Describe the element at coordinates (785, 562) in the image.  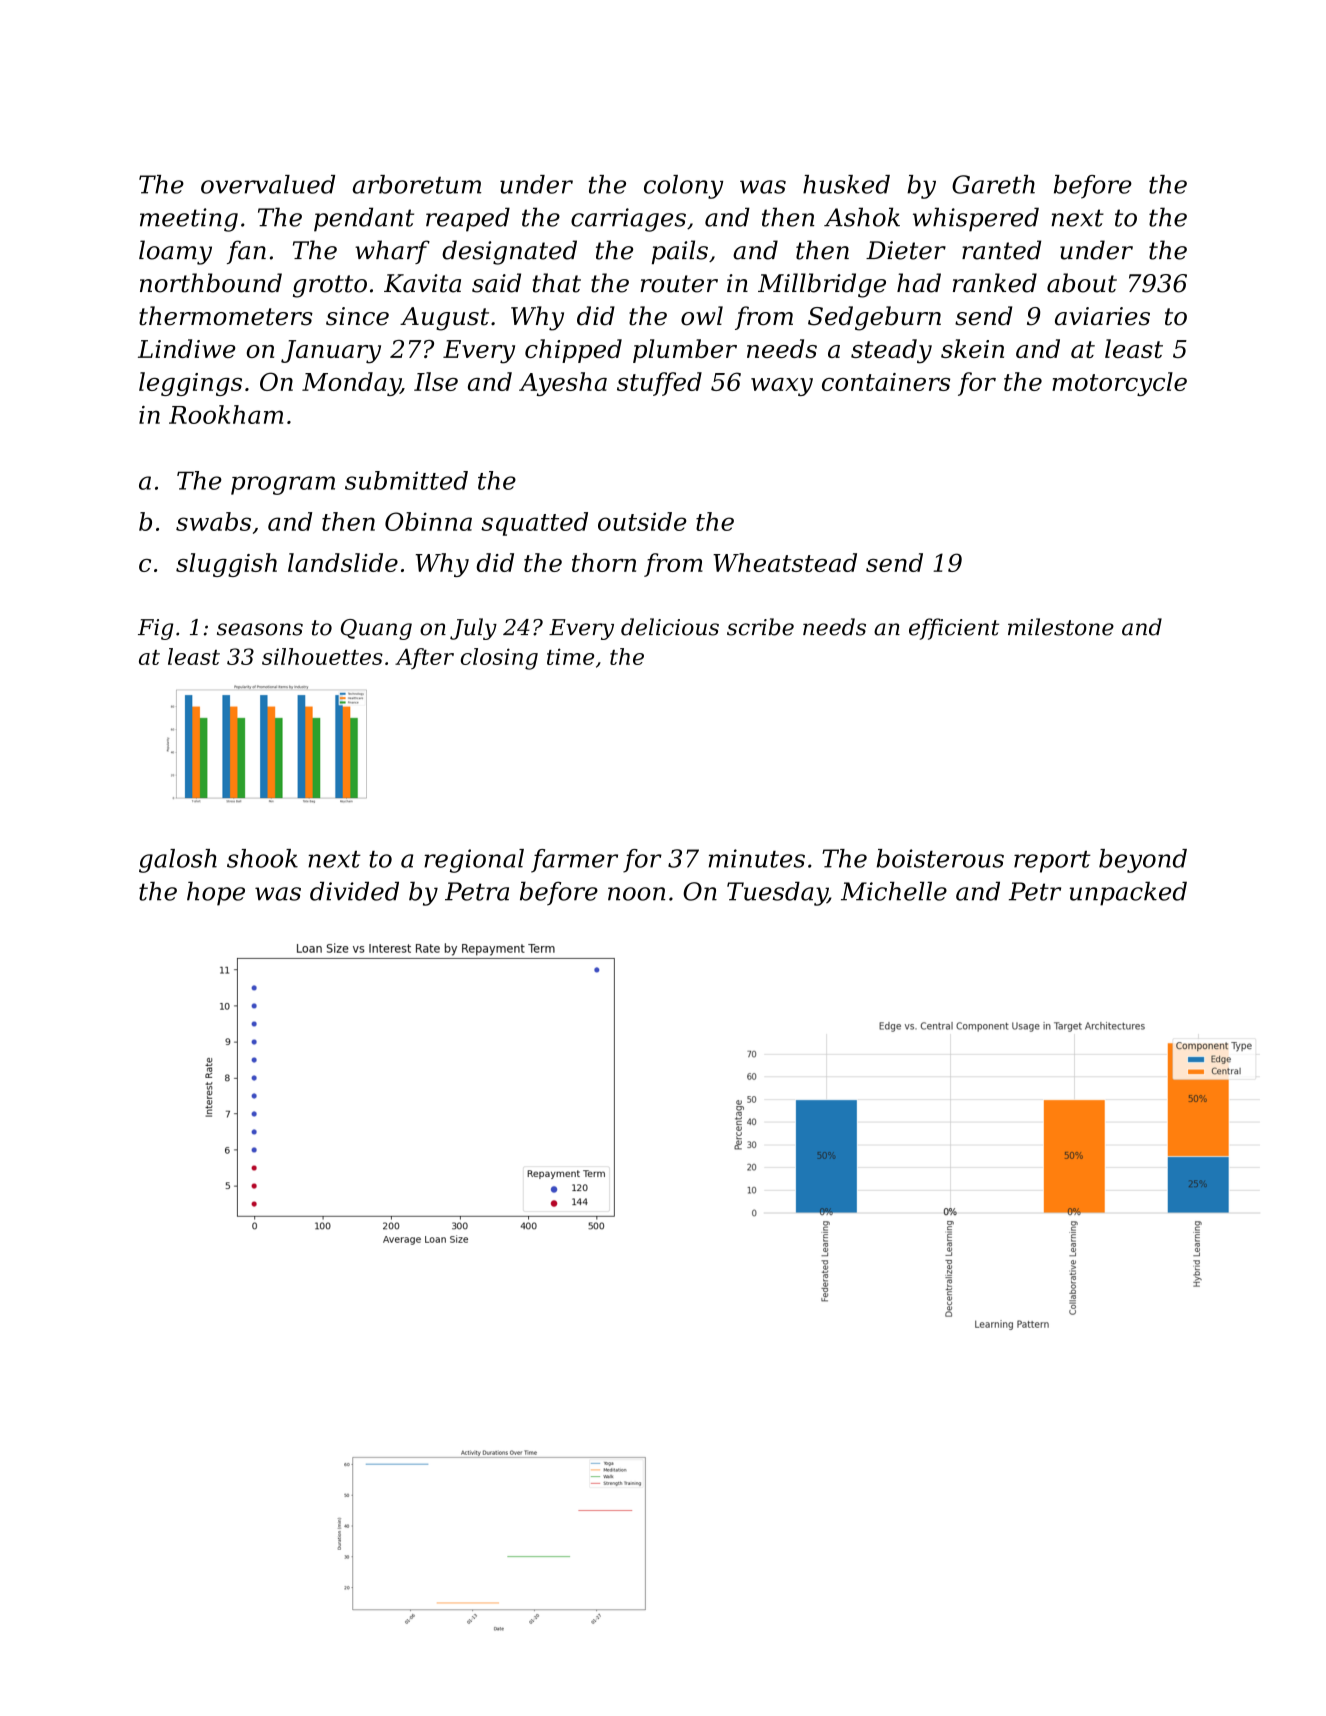
I see `Wheatstead` at that location.
